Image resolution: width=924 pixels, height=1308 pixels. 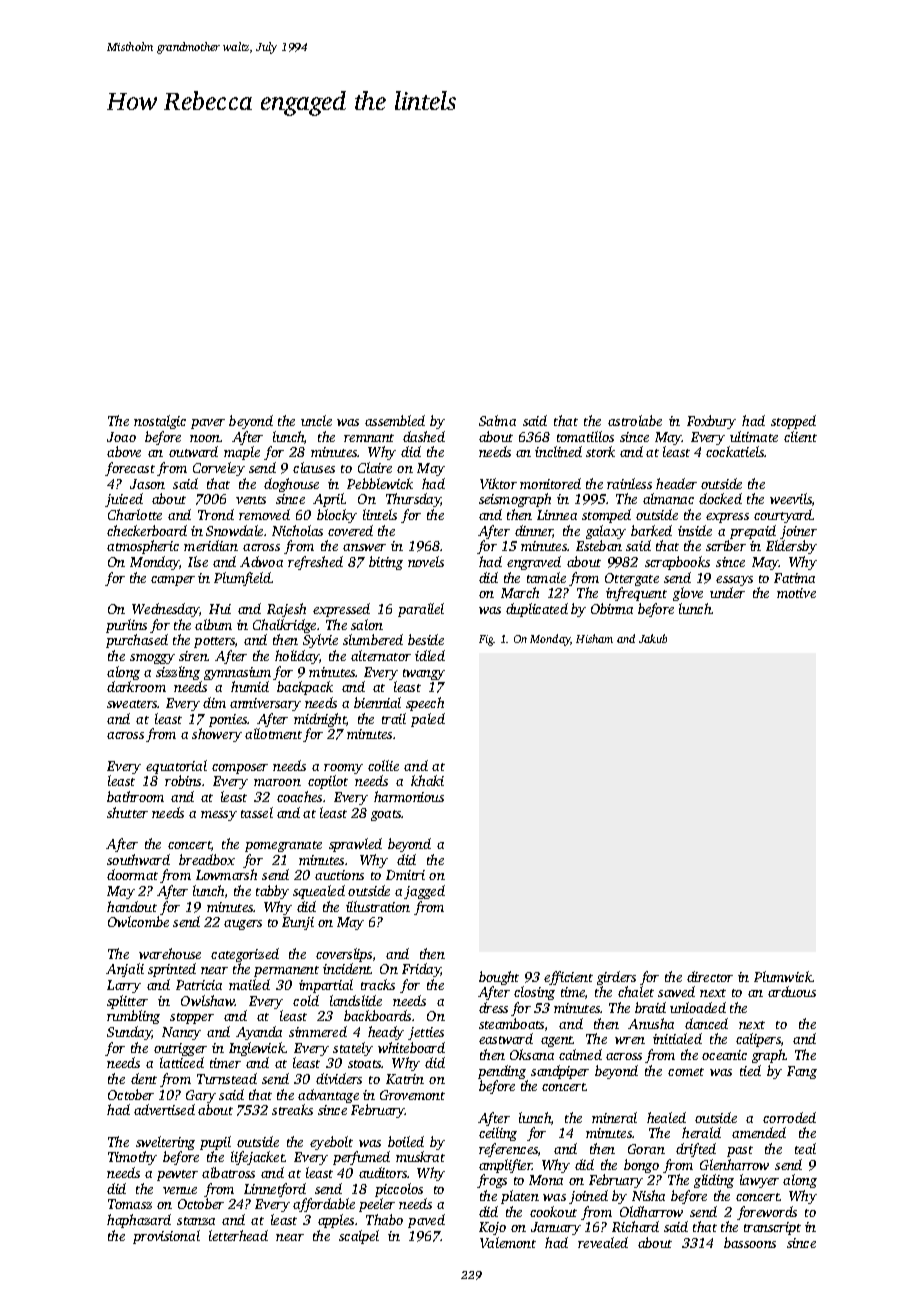 I want to click on Jakub, so click(x=653, y=638).
